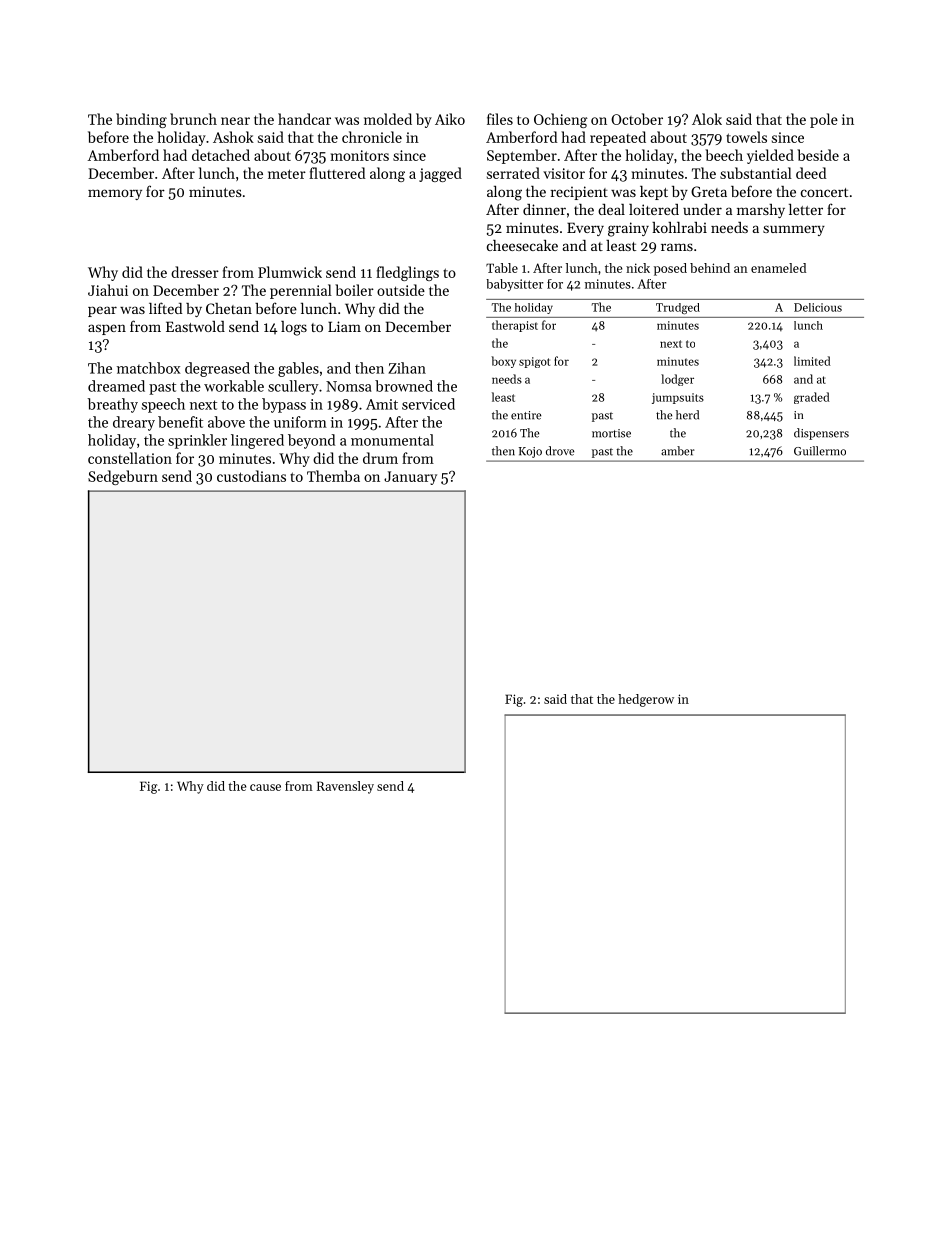 The width and height of the image is (952, 1233). Describe the element at coordinates (141, 120) in the image. I see `binding` at that location.
